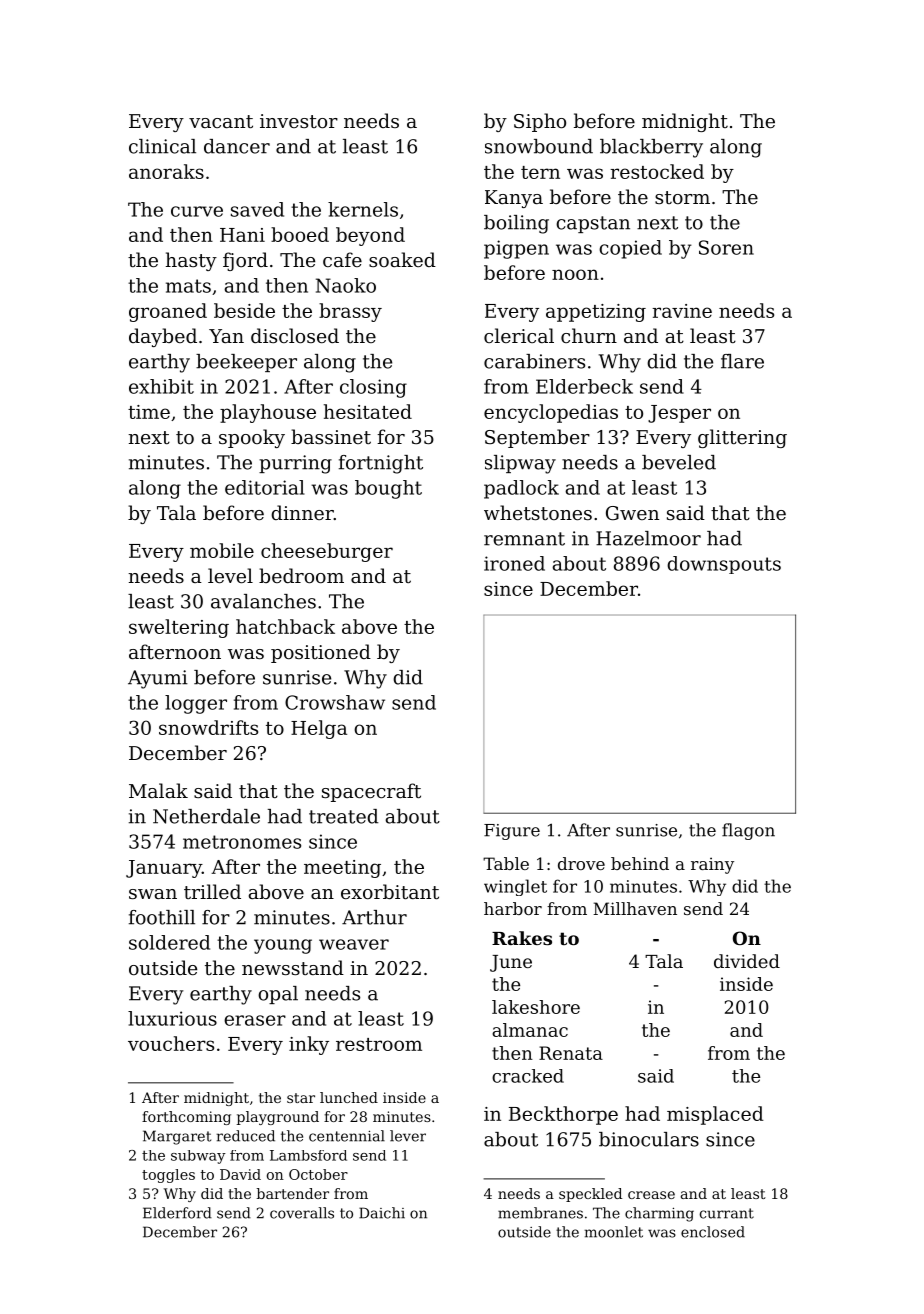  What do you see at coordinates (242, 842) in the screenshot?
I see `metronomes` at bounding box center [242, 842].
